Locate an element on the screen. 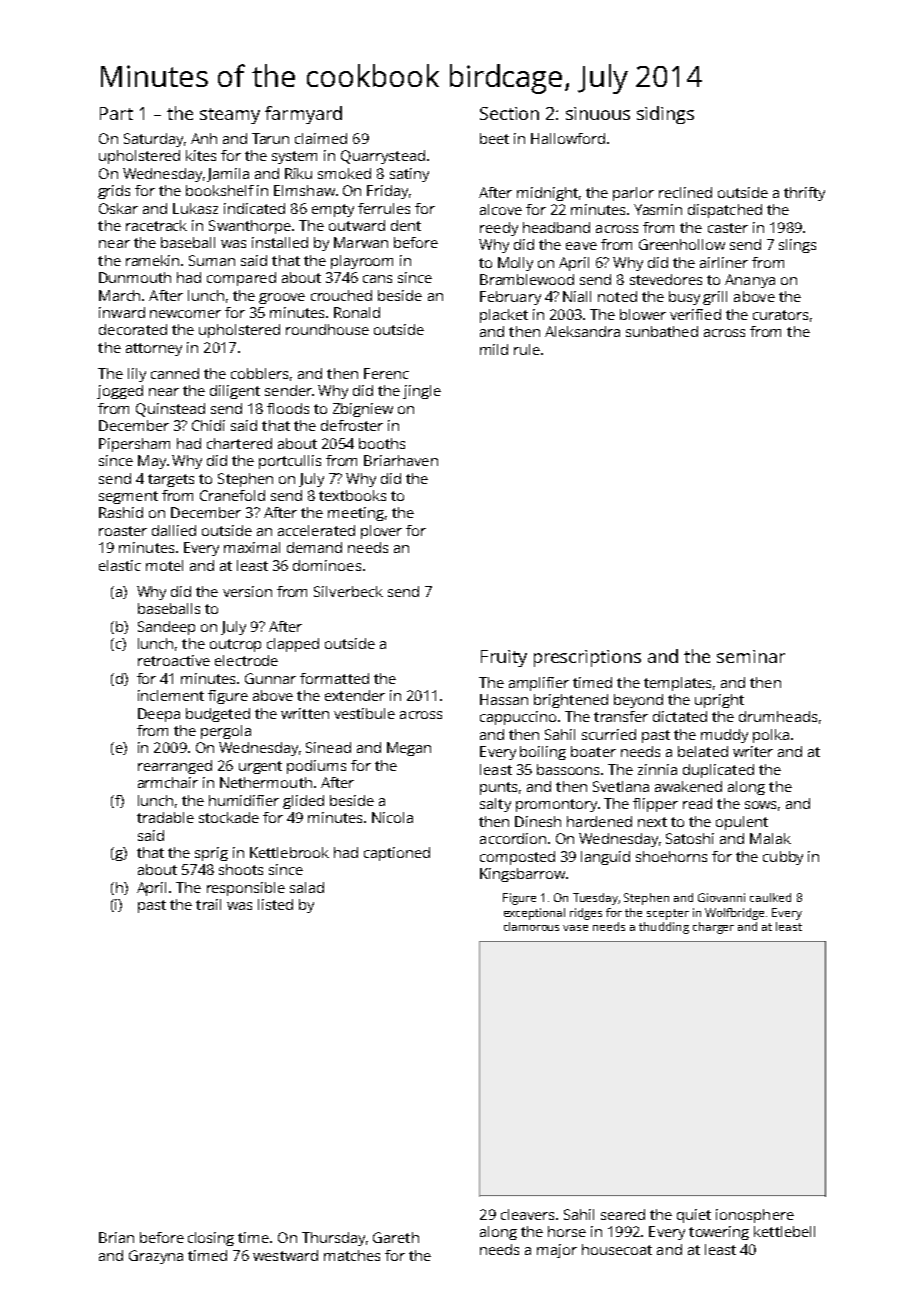  Rashid is located at coordinates (121, 512).
